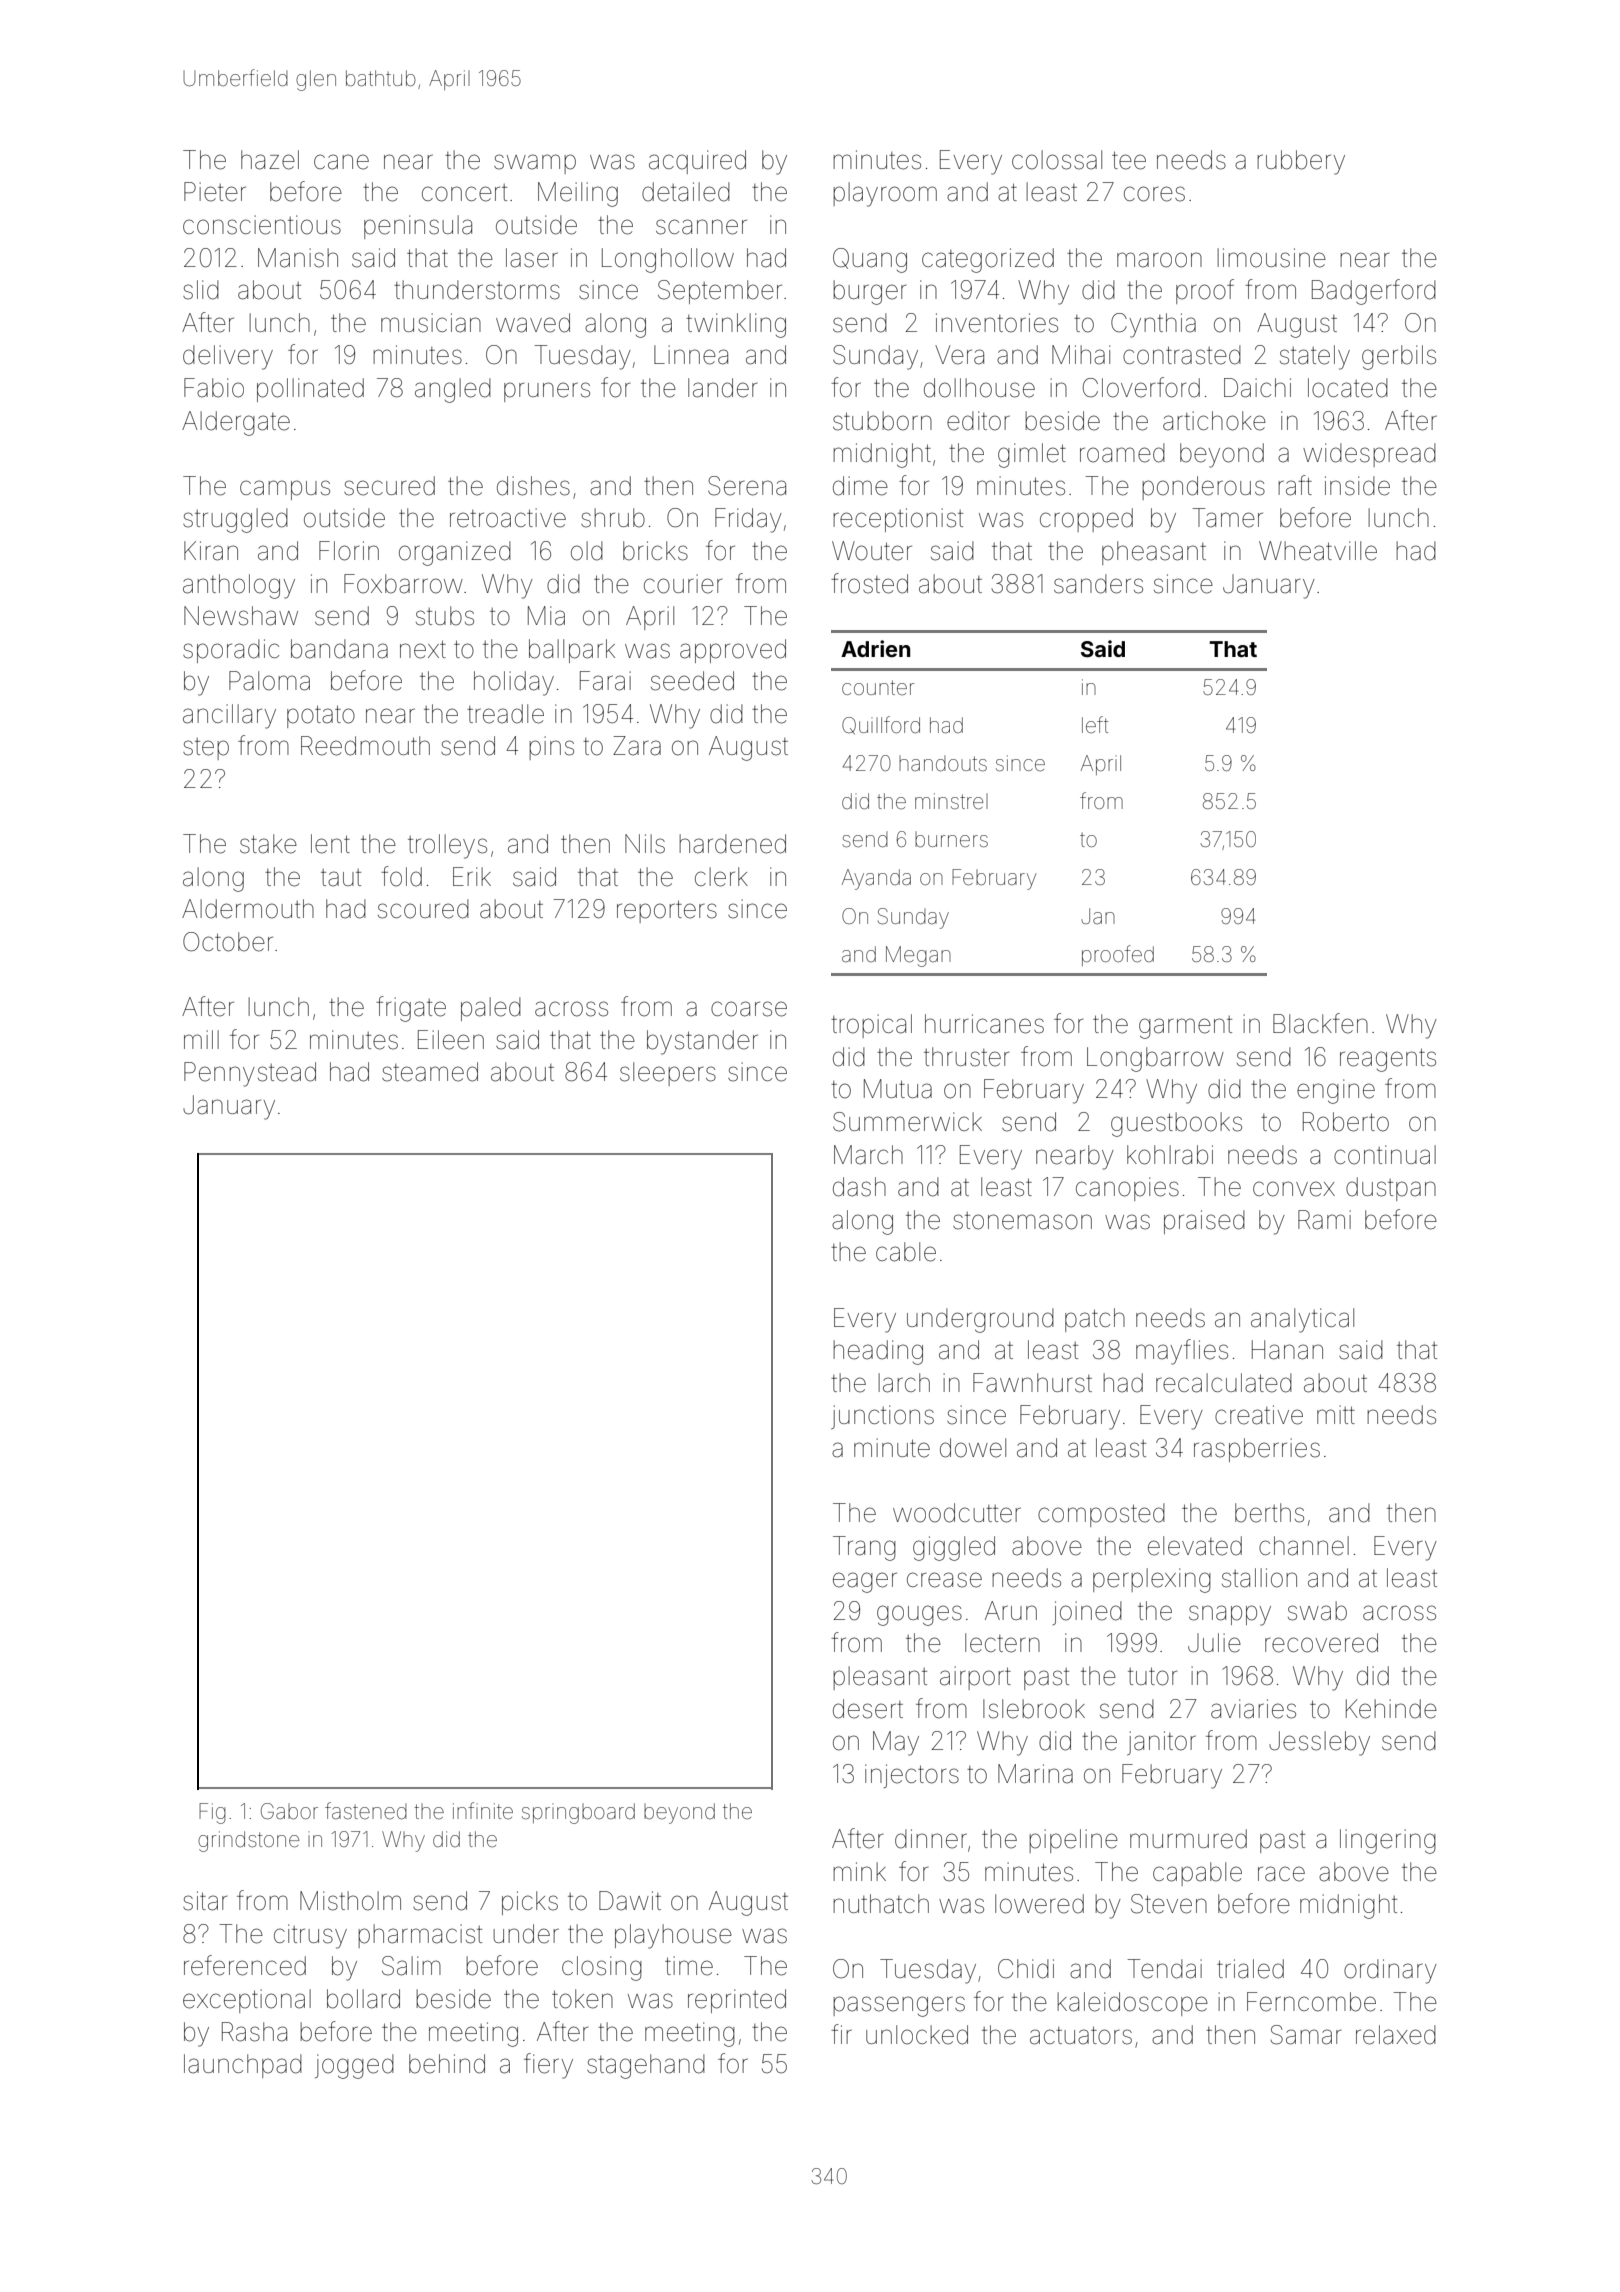 The width and height of the screenshot is (1620, 2292). Describe the element at coordinates (951, 840) in the screenshot. I see `burners` at that location.
